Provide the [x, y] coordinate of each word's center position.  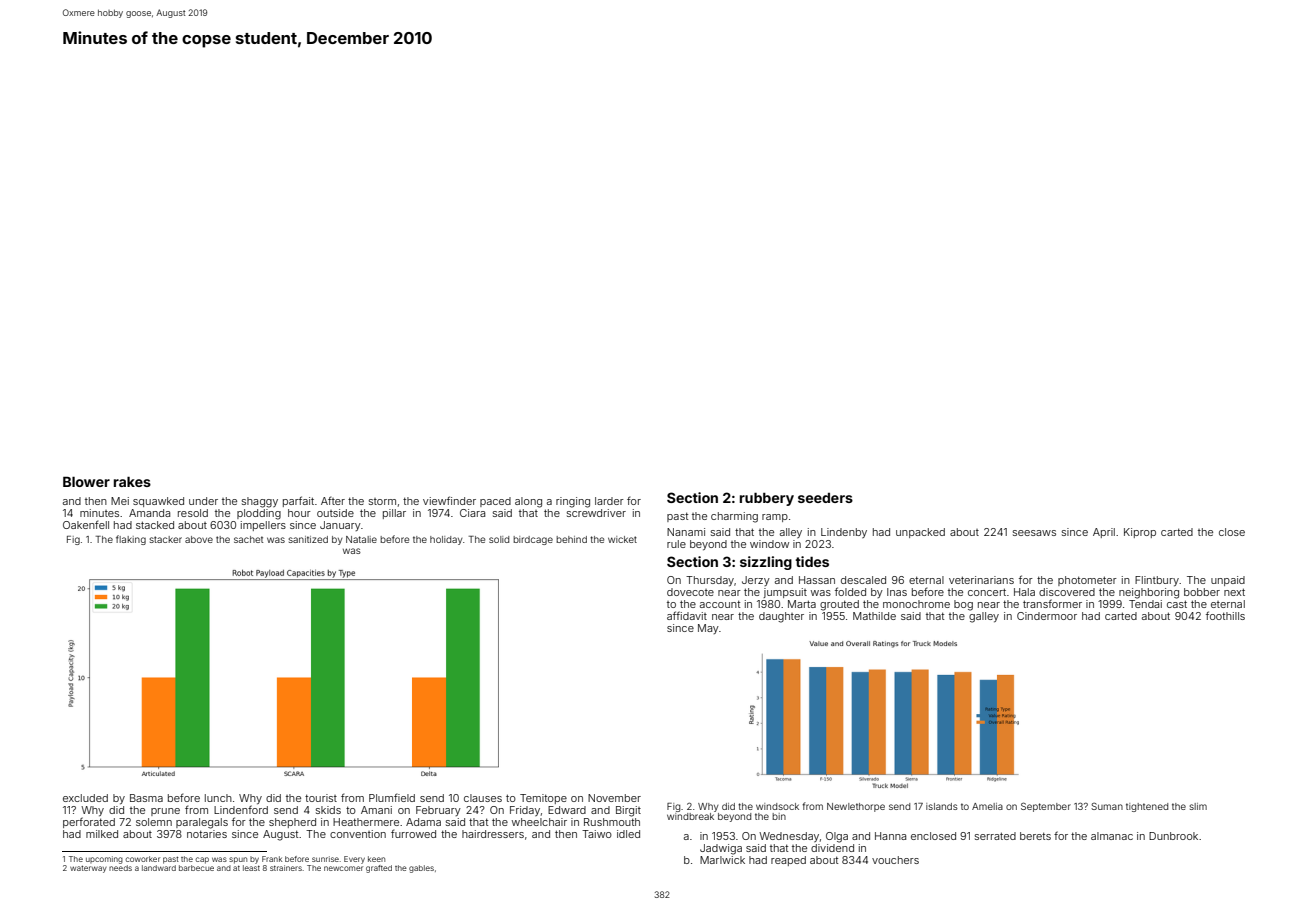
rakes [132, 482]
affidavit [687, 615]
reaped [788, 861]
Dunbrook [1173, 836]
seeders [825, 498]
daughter [781, 617]
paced [495, 502]
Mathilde [874, 616]
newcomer [343, 868]
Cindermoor [1047, 616]
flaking [131, 540]
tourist [321, 798]
